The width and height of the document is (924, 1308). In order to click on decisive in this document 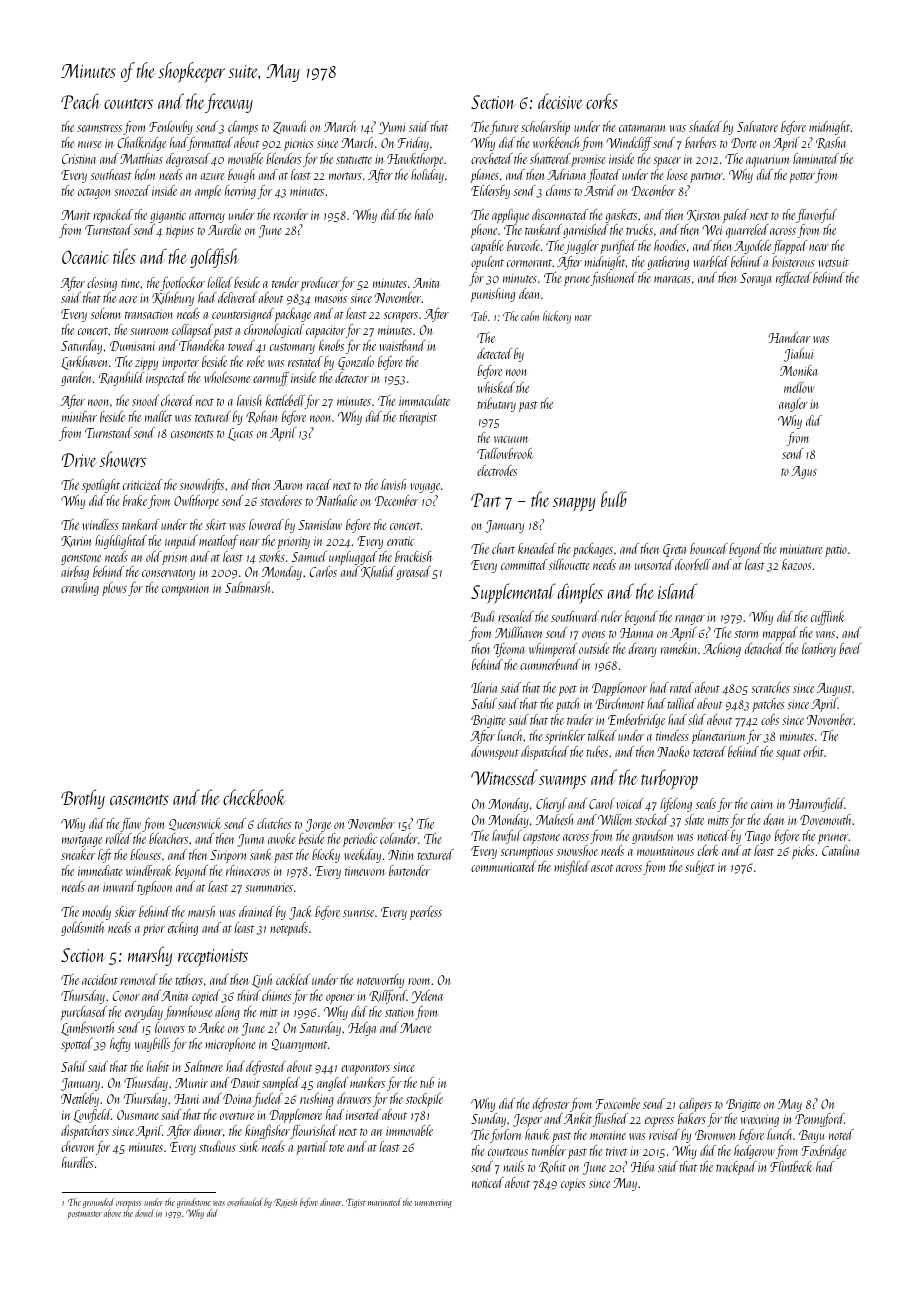, I will do `click(560, 101)`.
